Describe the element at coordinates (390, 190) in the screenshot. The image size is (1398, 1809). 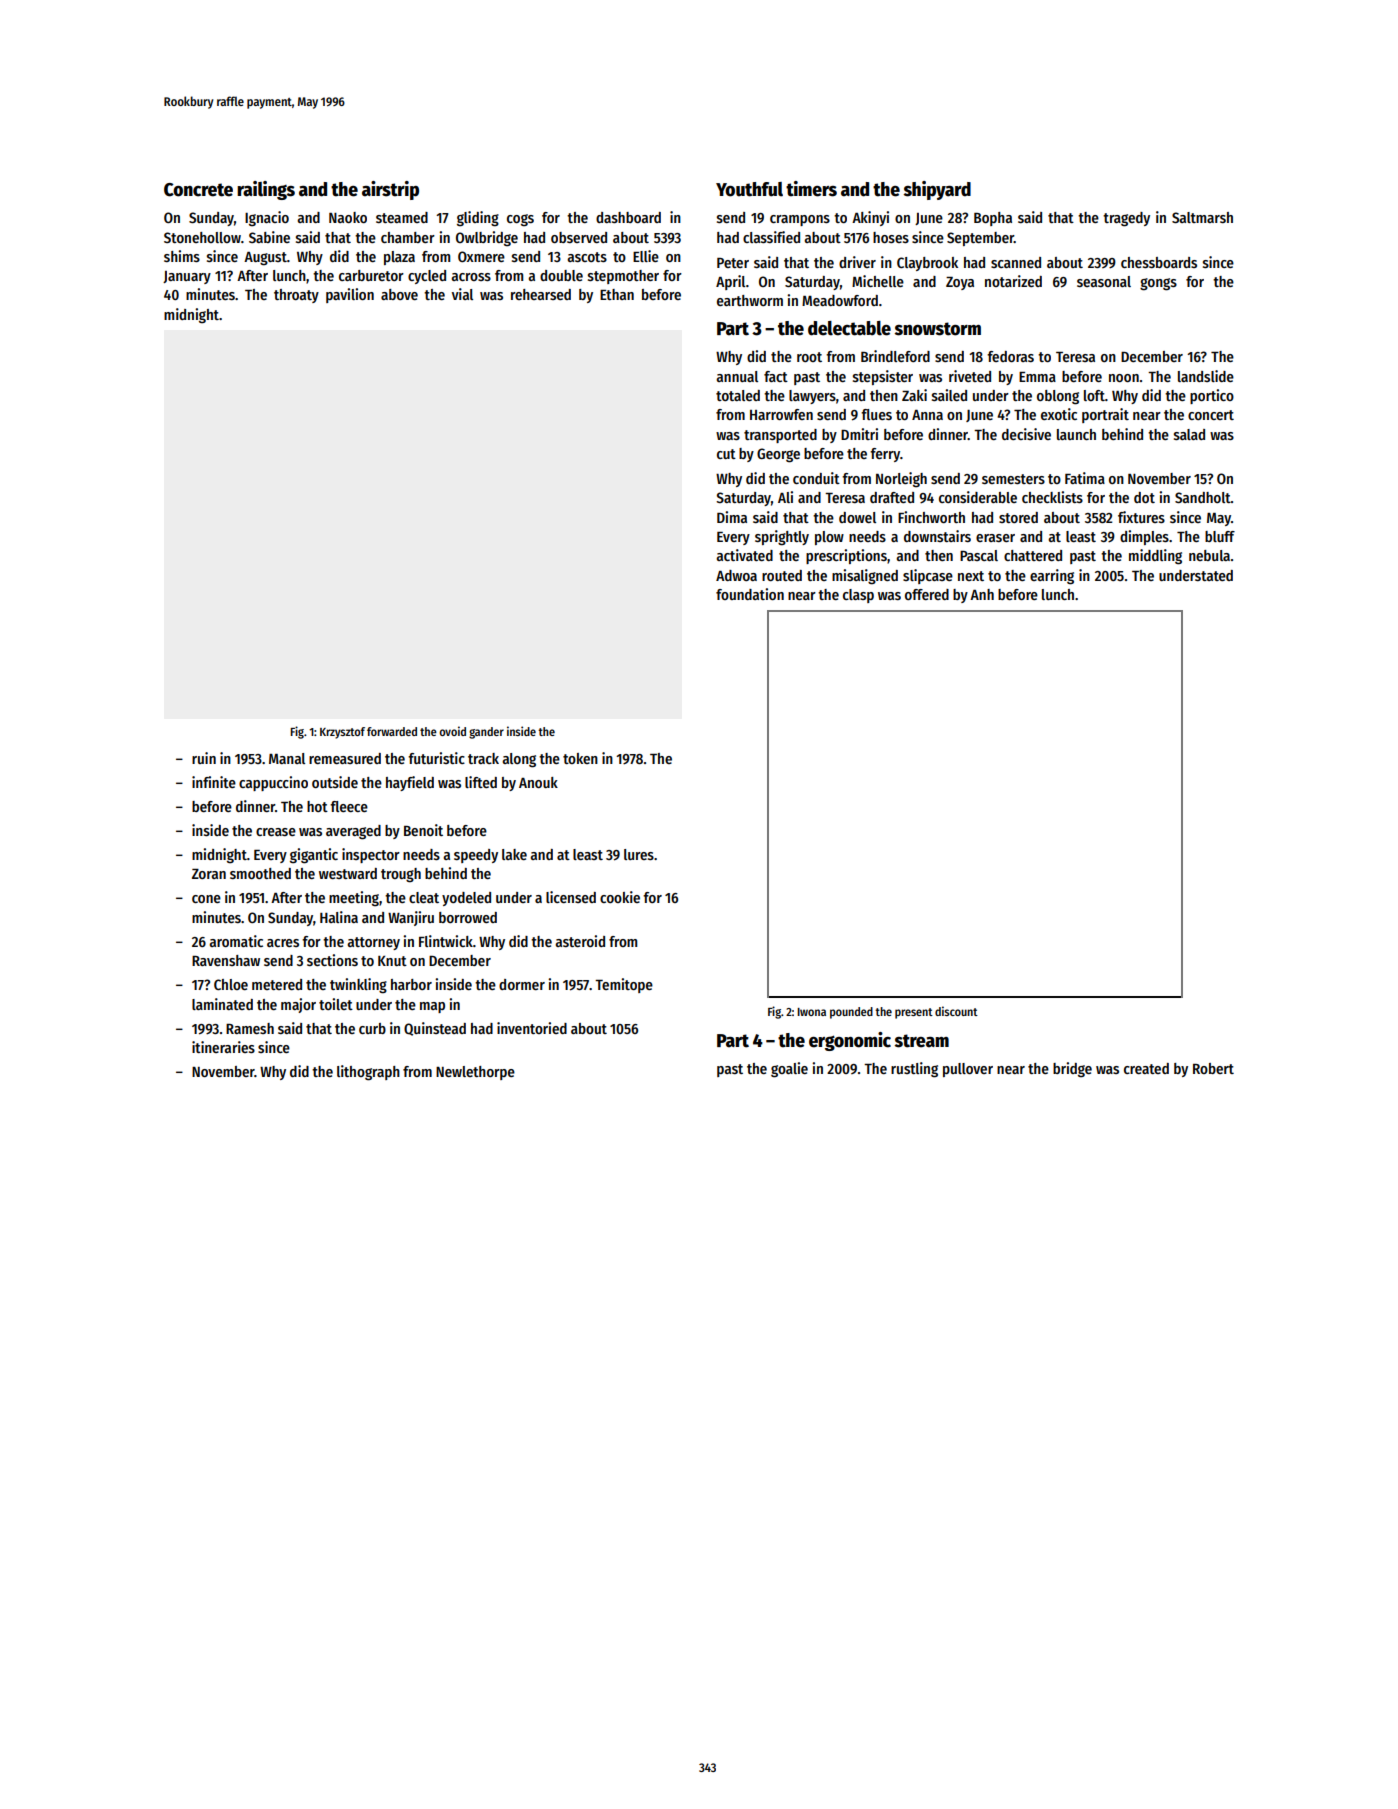
I see `airstrip` at that location.
